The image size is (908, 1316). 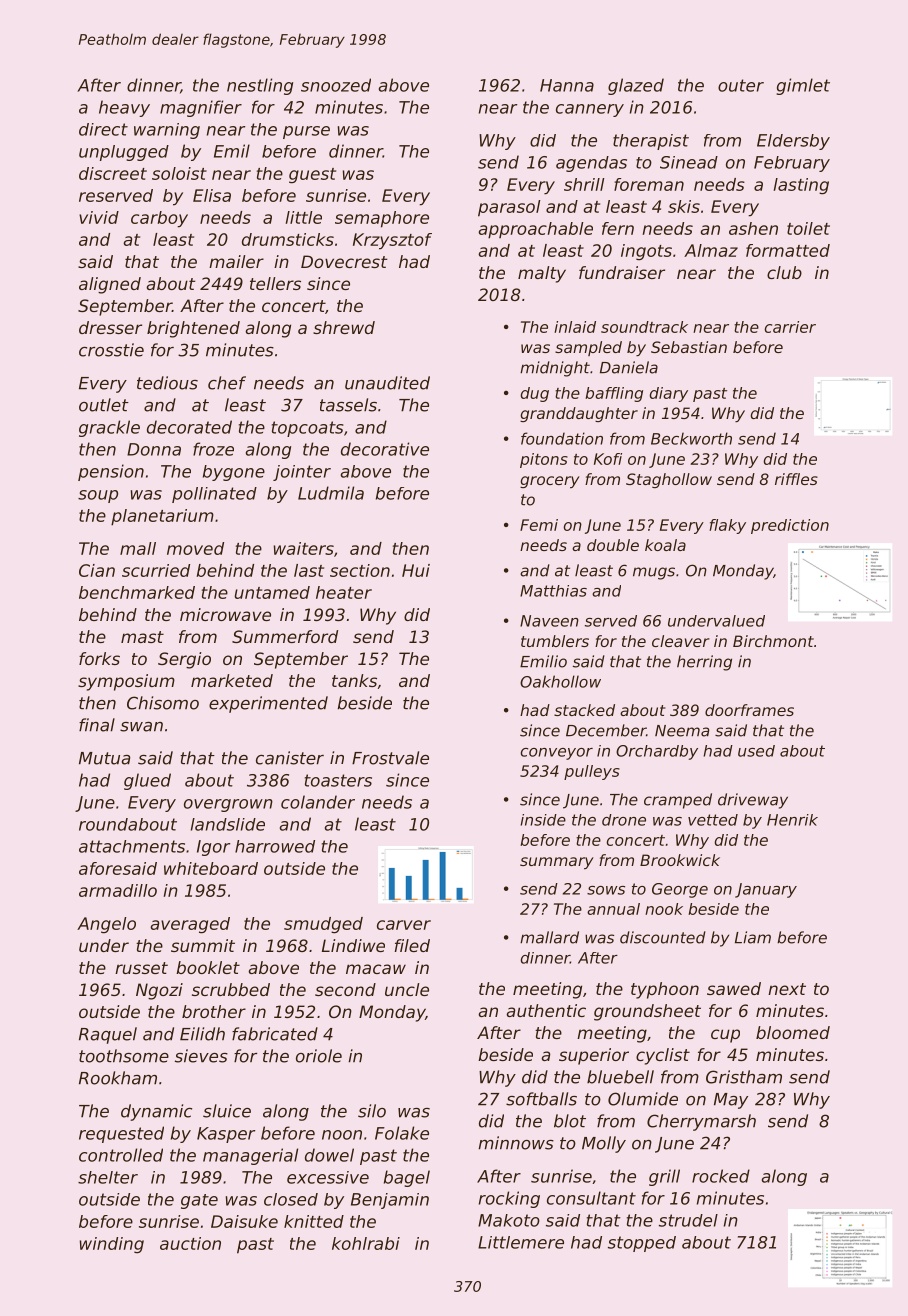 I want to click on heavy, so click(x=124, y=108).
